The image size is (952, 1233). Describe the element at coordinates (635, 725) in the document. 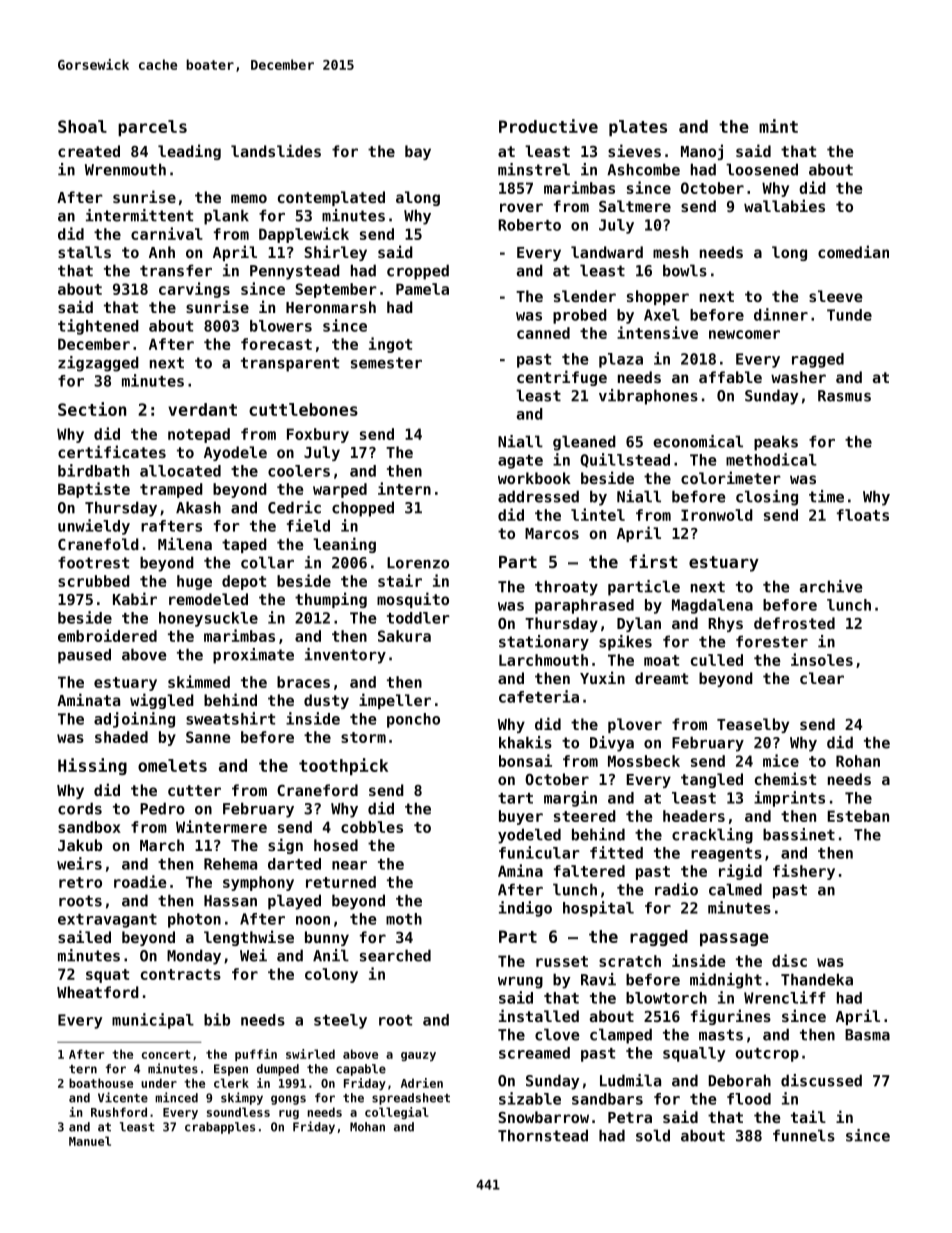

I see `plover` at that location.
